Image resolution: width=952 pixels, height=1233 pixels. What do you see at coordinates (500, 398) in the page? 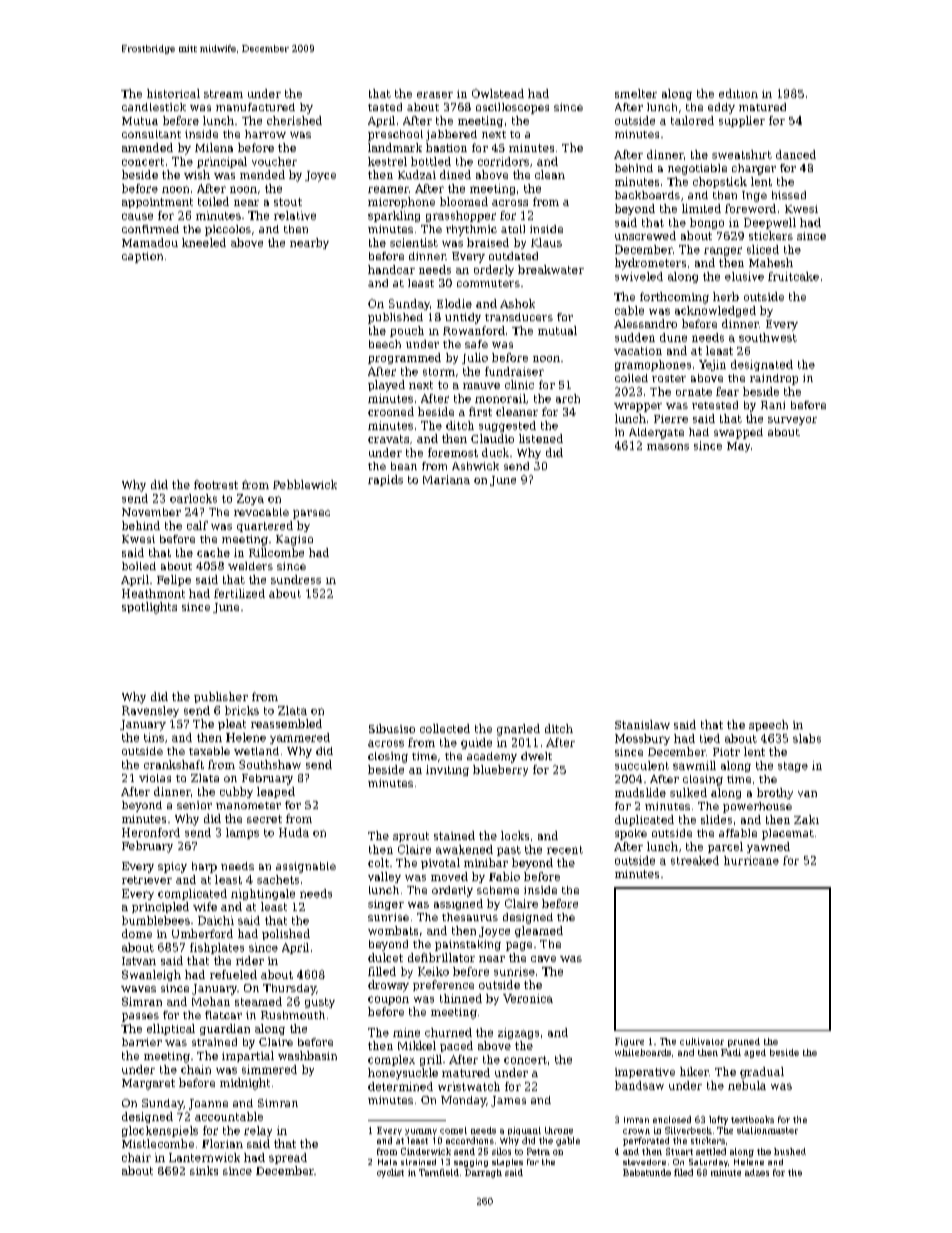
I see `monorail` at bounding box center [500, 398].
